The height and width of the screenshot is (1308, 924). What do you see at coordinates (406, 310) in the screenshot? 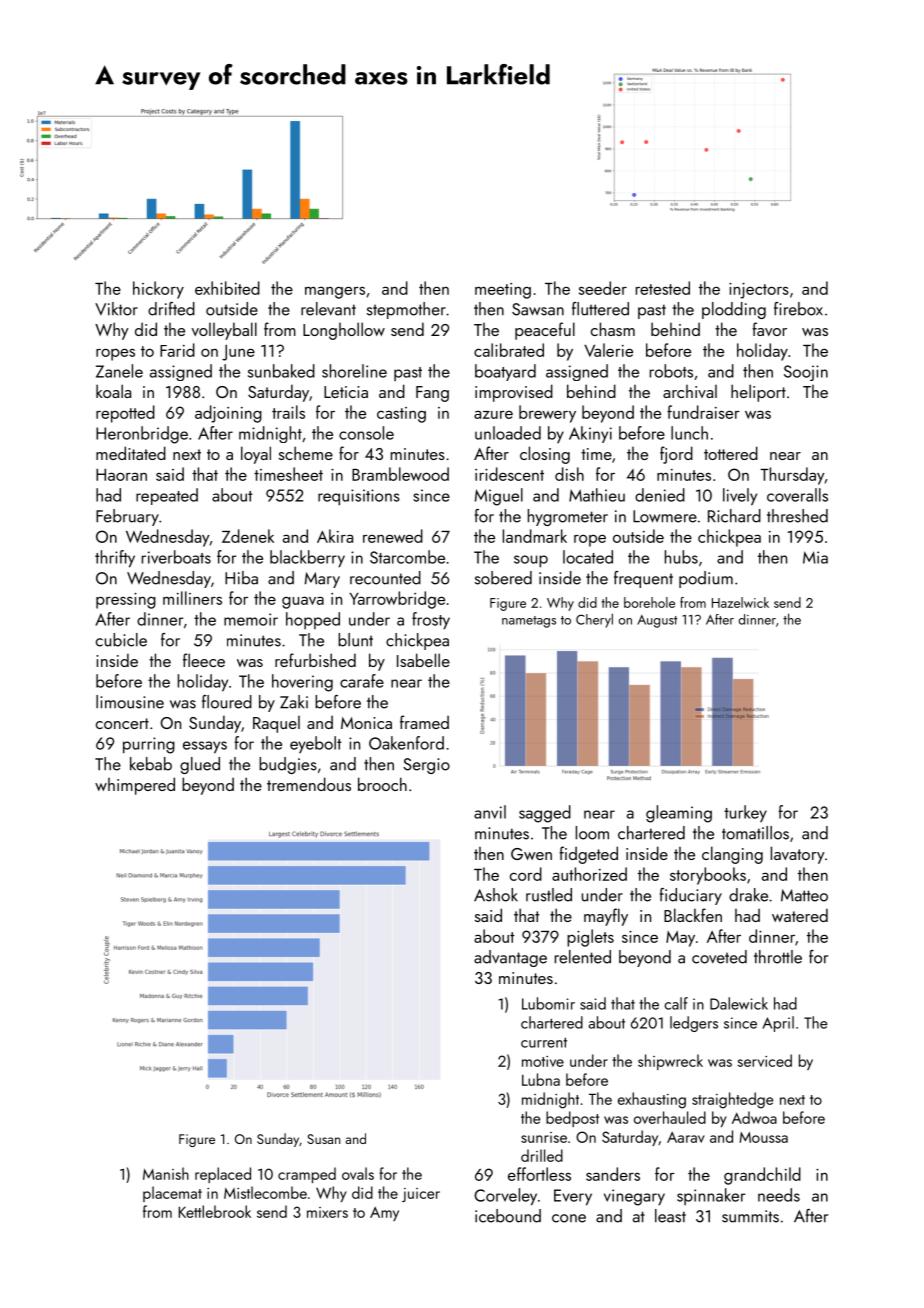
I see `stepmother` at bounding box center [406, 310].
